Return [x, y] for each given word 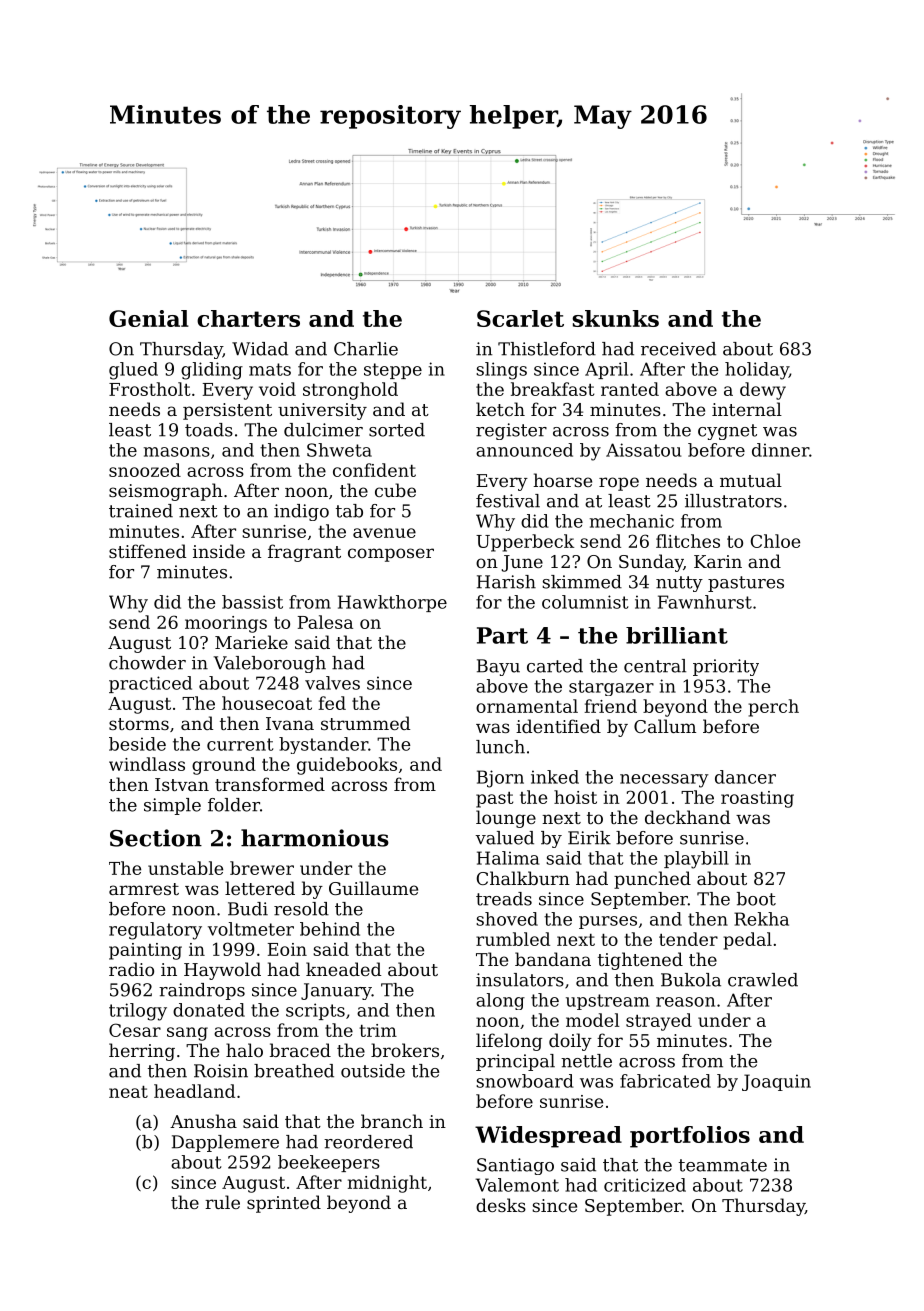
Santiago [515, 1166]
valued [504, 838]
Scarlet [520, 318]
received [678, 349]
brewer [262, 868]
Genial [149, 318]
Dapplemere [225, 1143]
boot [756, 899]
